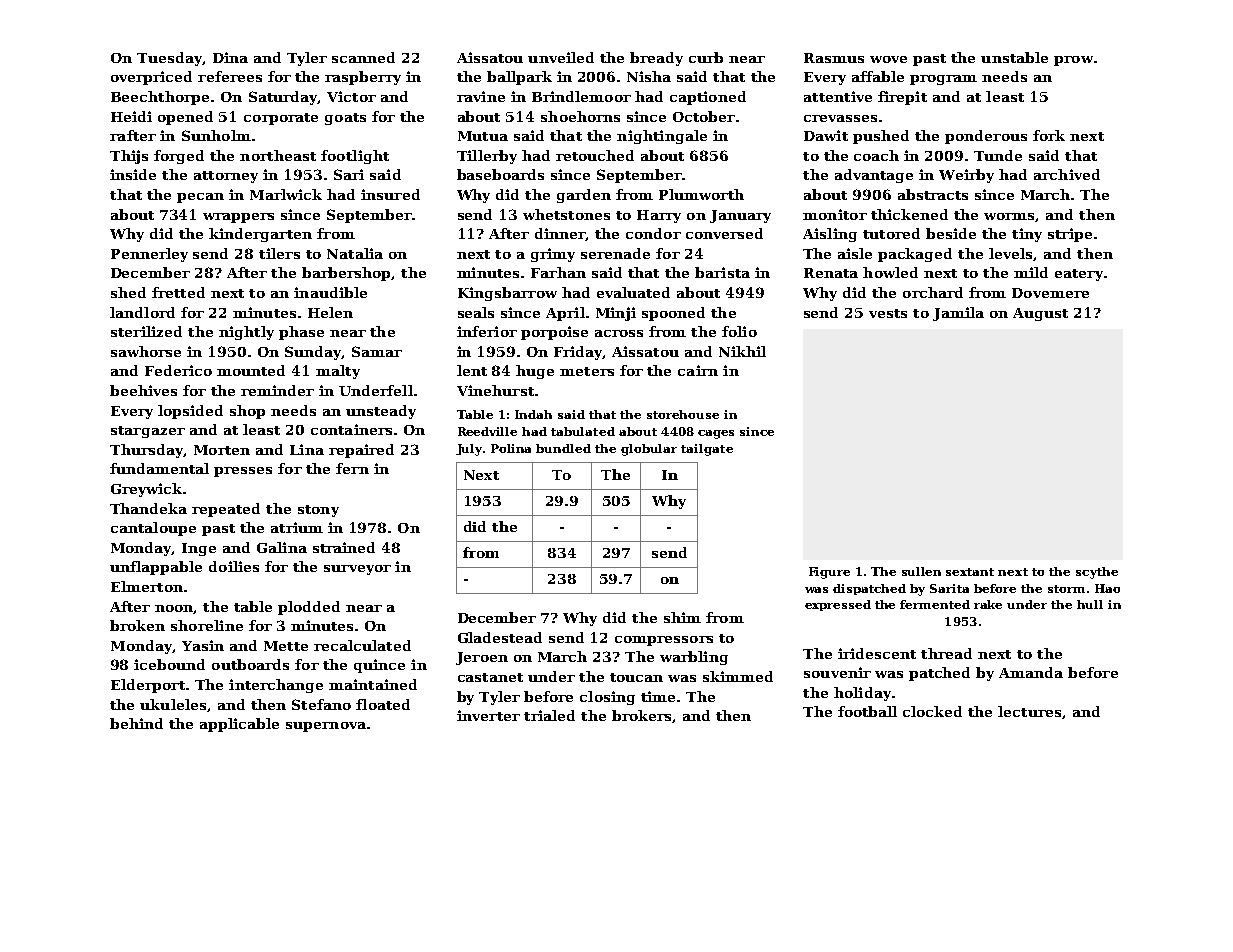 The width and height of the document is (1233, 952). I want to click on brokers, so click(641, 715).
